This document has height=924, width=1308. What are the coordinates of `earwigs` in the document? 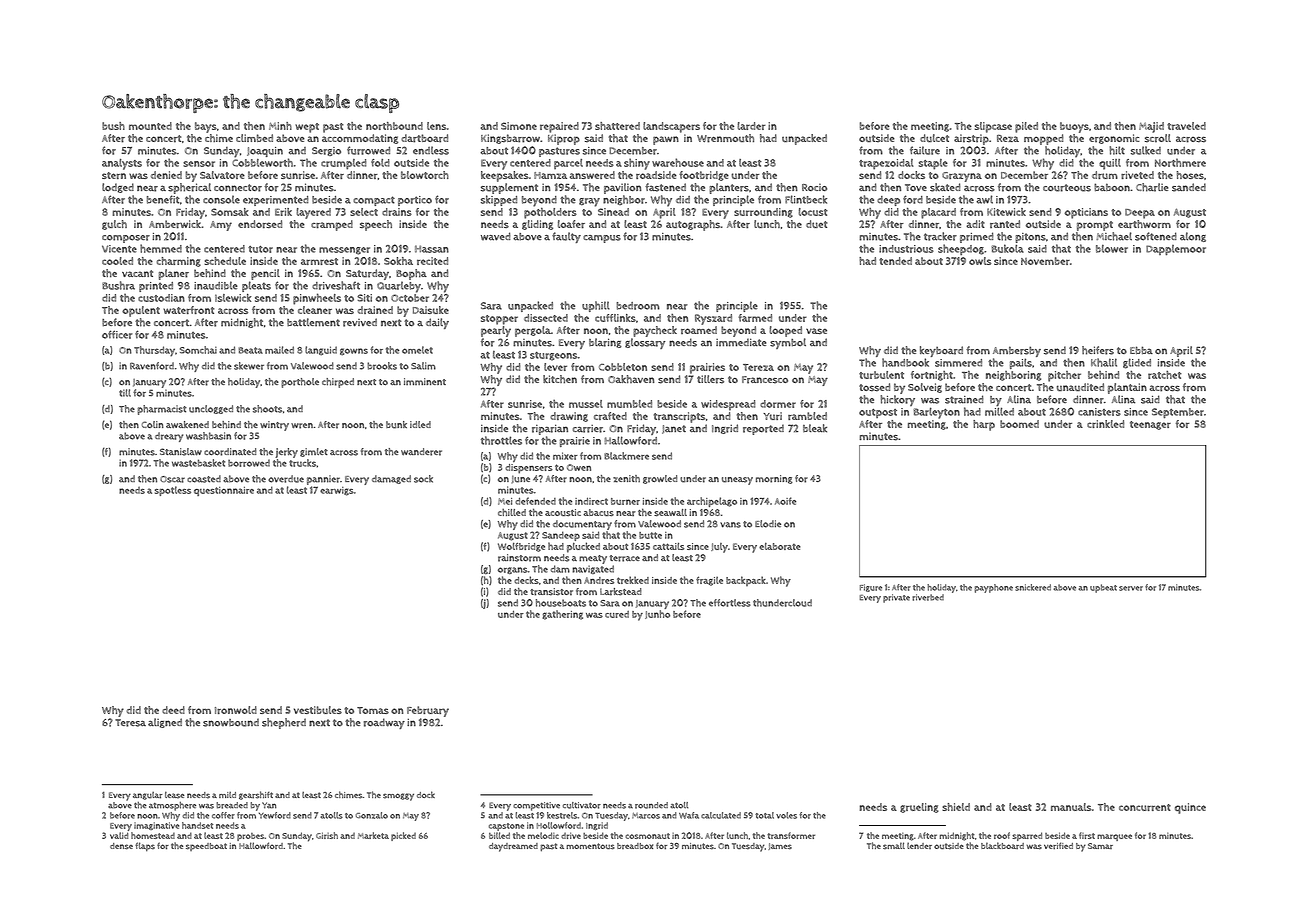 It's located at (337, 491).
